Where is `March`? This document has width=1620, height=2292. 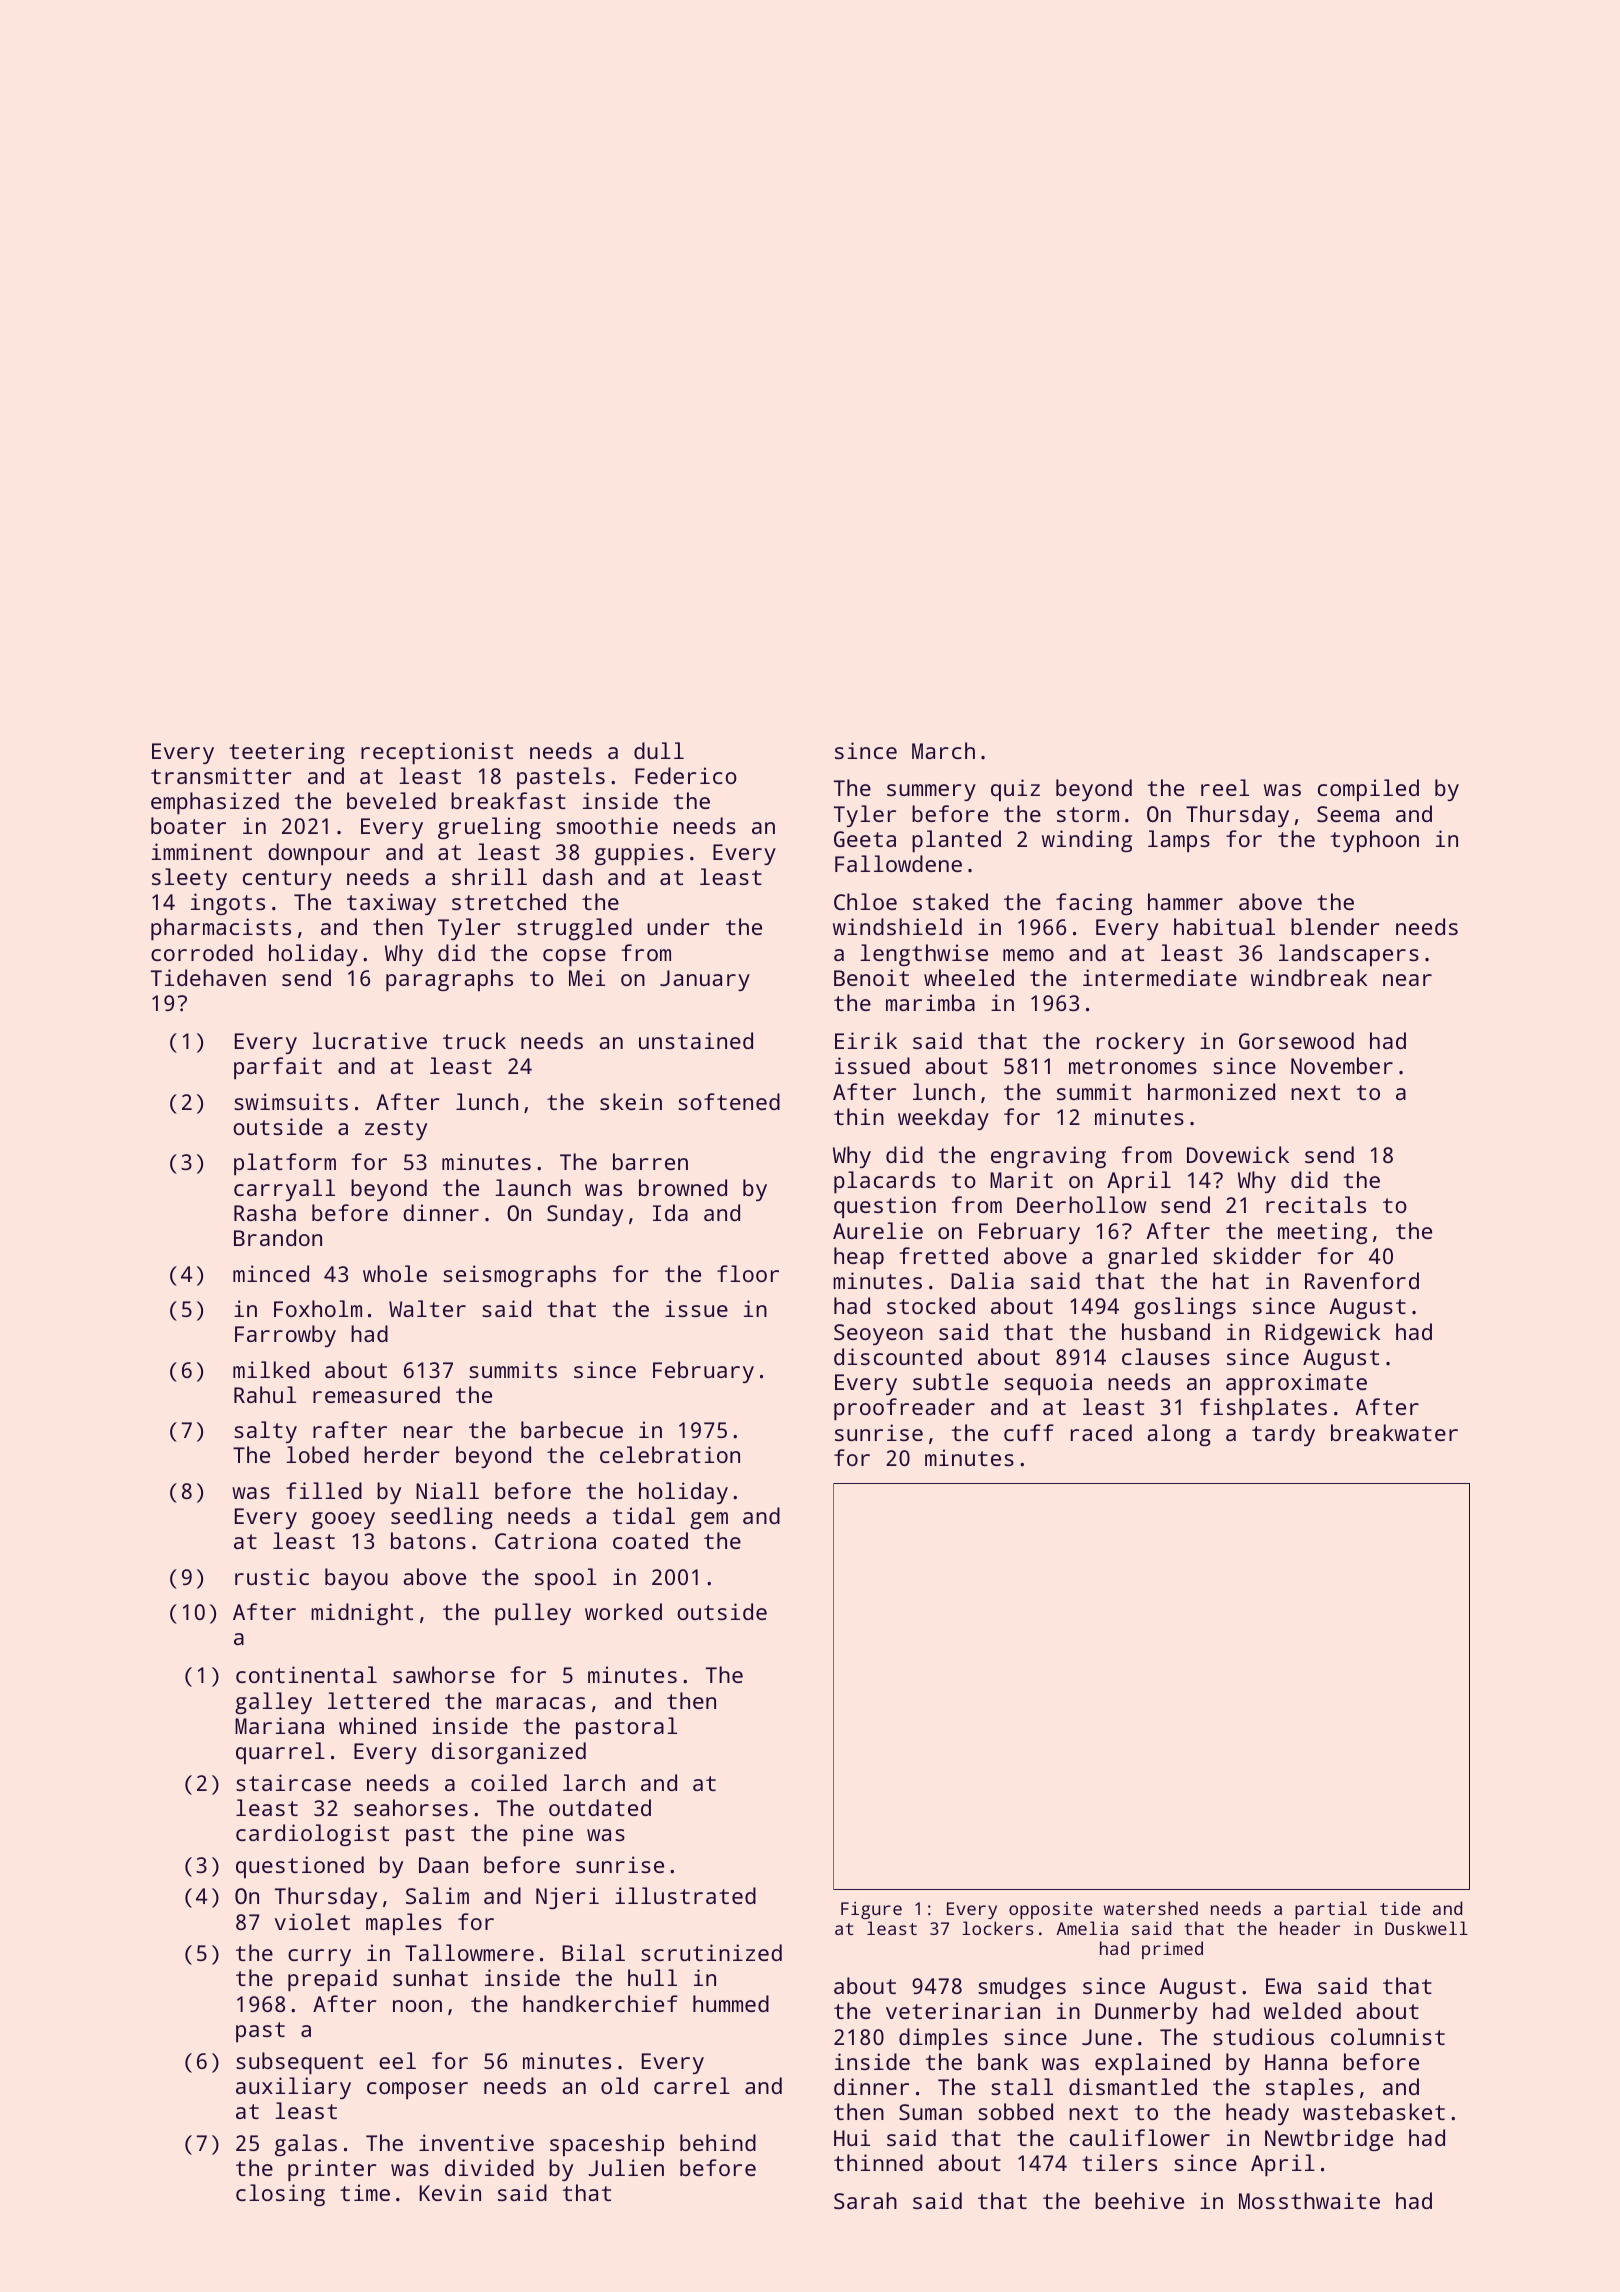
March is located at coordinates (943, 750).
